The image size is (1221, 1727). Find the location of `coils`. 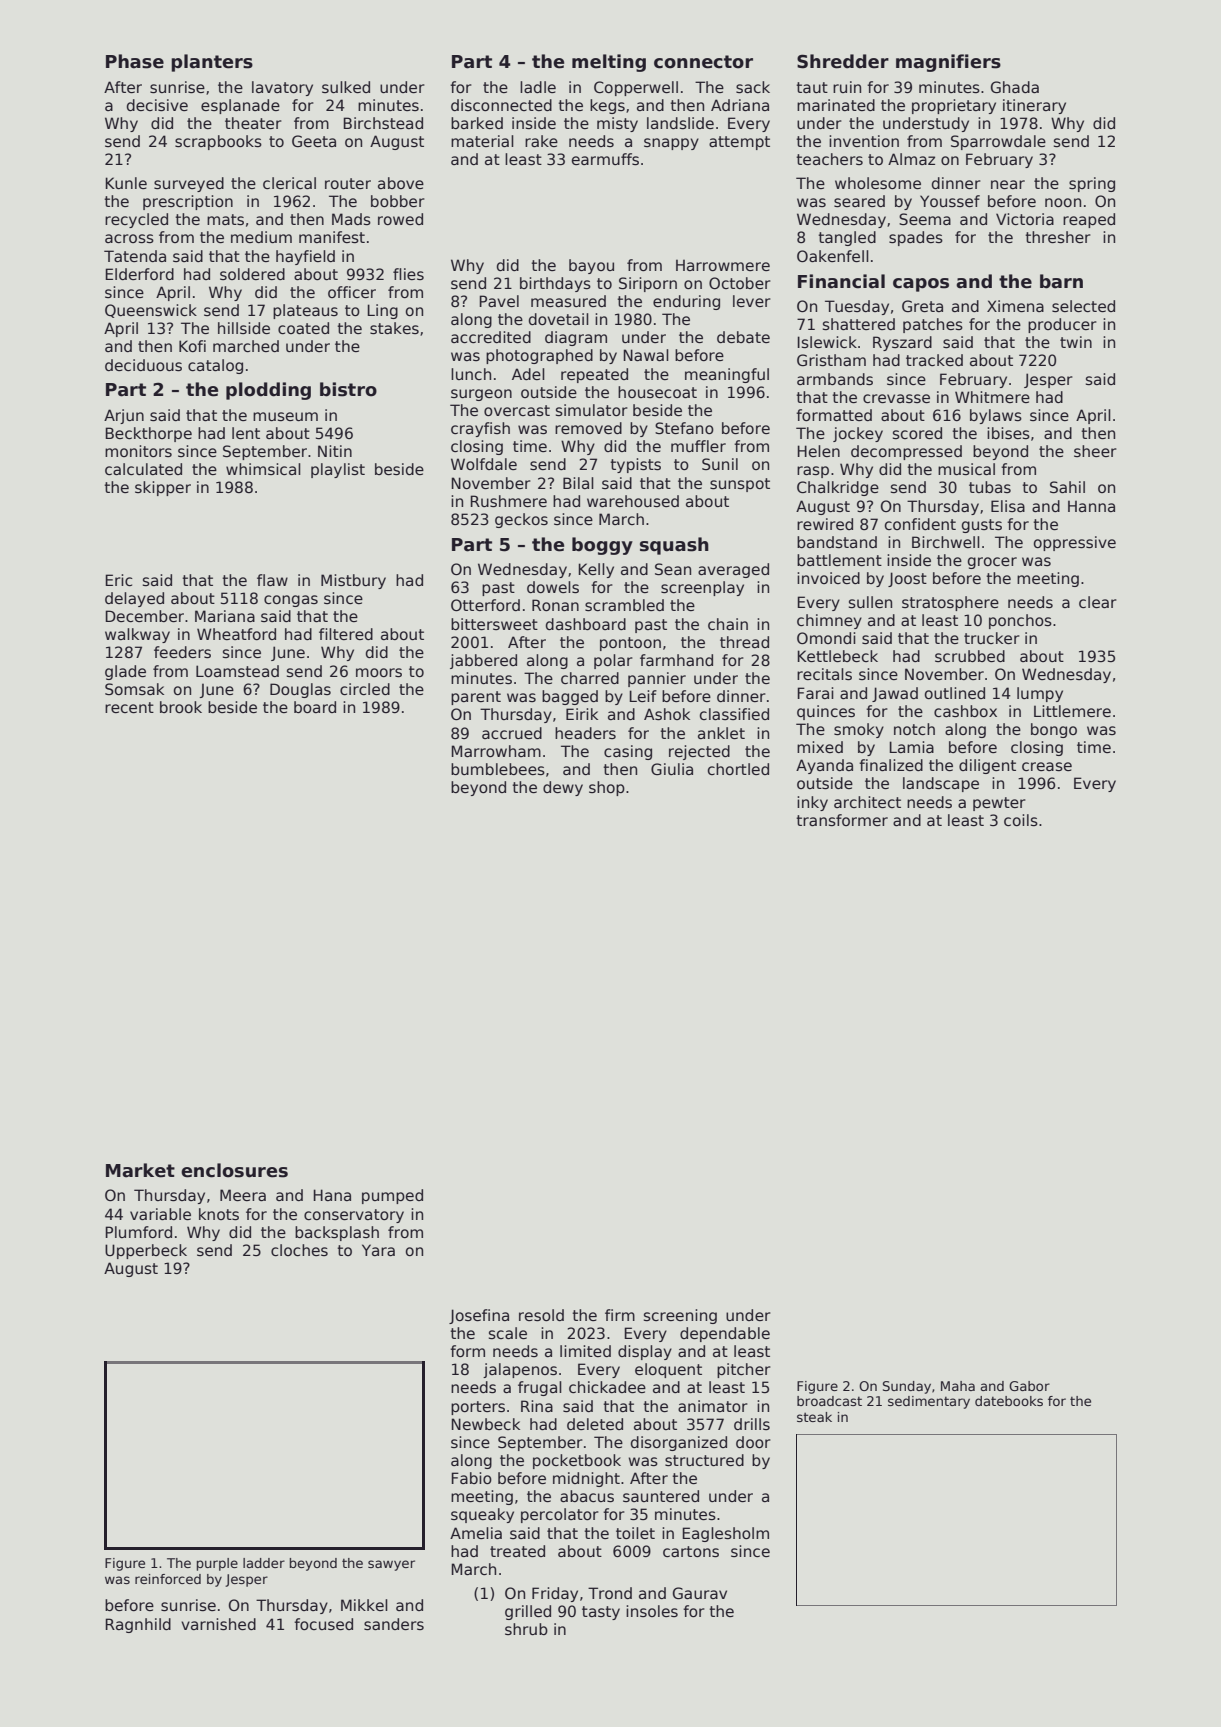

coils is located at coordinates (1021, 820).
